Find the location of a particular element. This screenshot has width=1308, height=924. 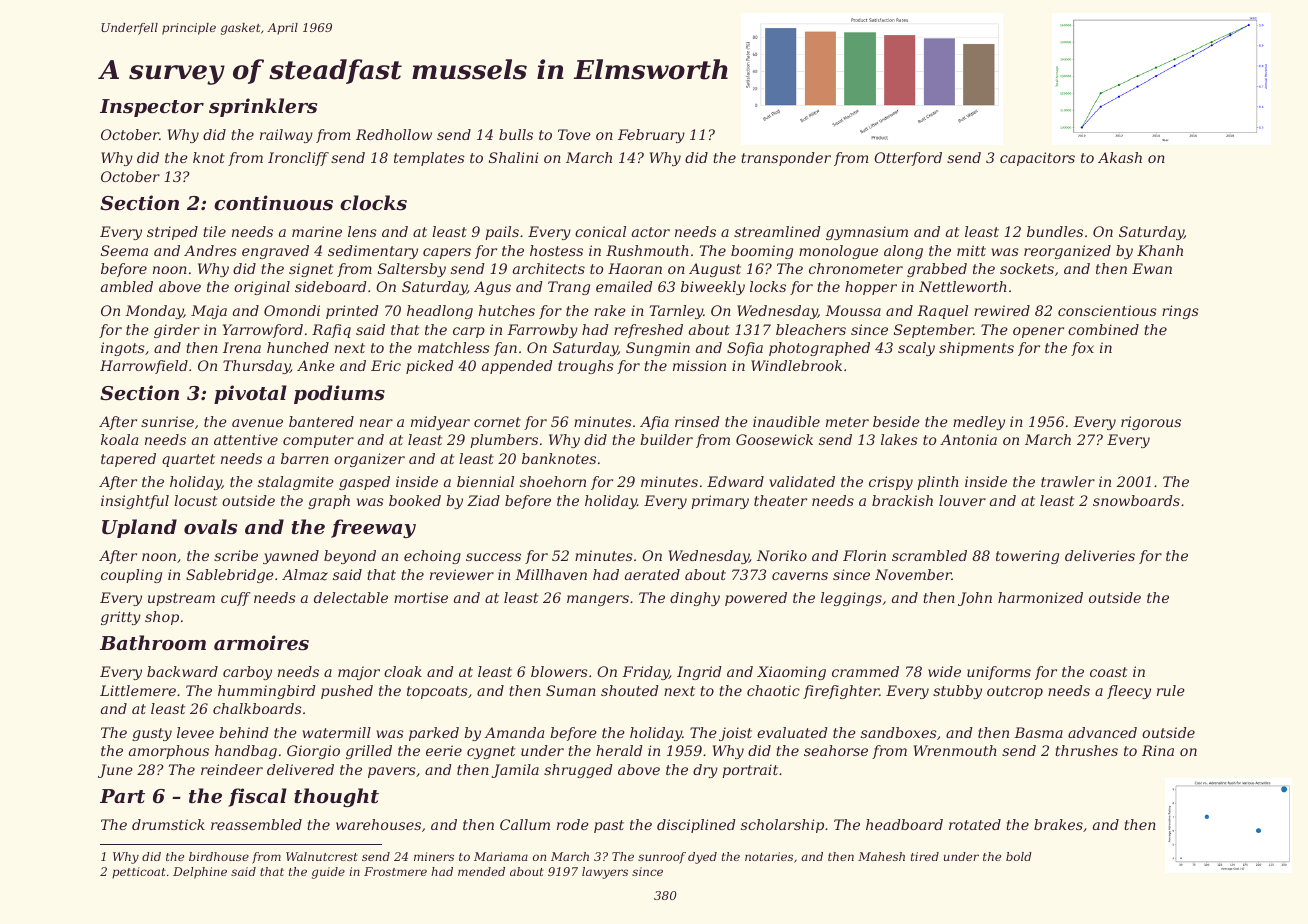

Inspector is located at coordinates (152, 108).
